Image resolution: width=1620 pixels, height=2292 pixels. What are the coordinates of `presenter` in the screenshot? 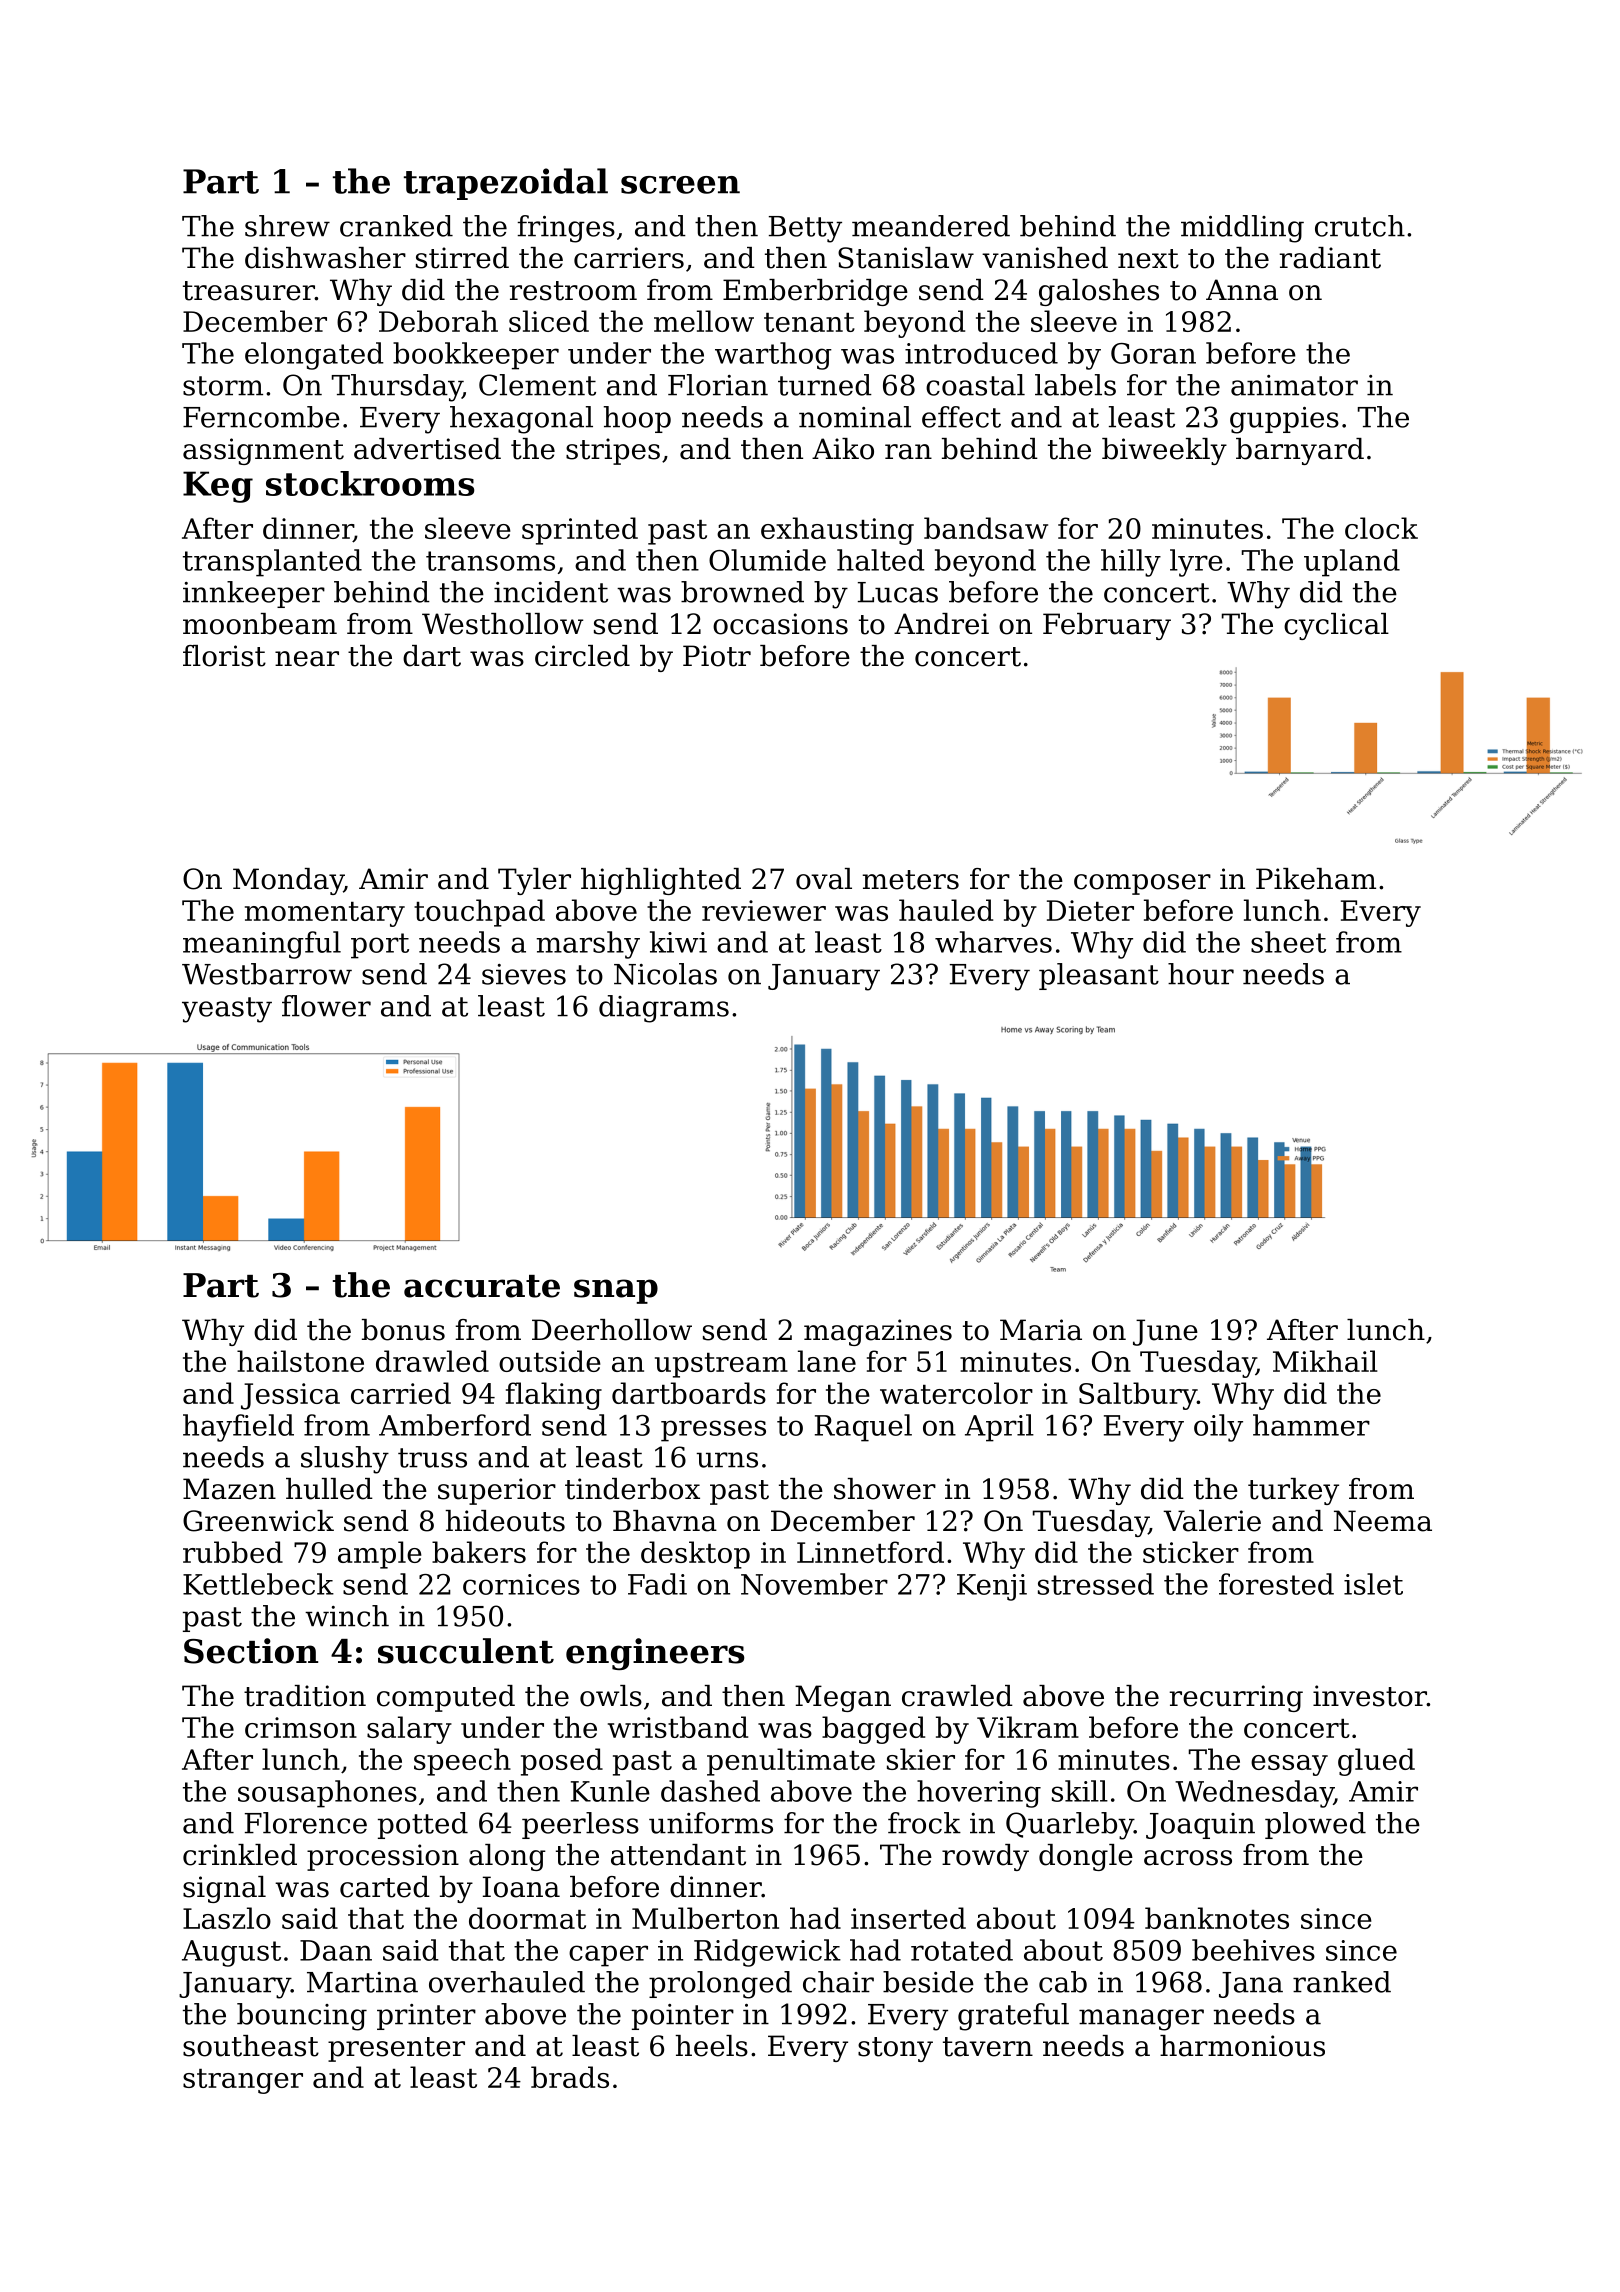 It's located at (396, 2049).
